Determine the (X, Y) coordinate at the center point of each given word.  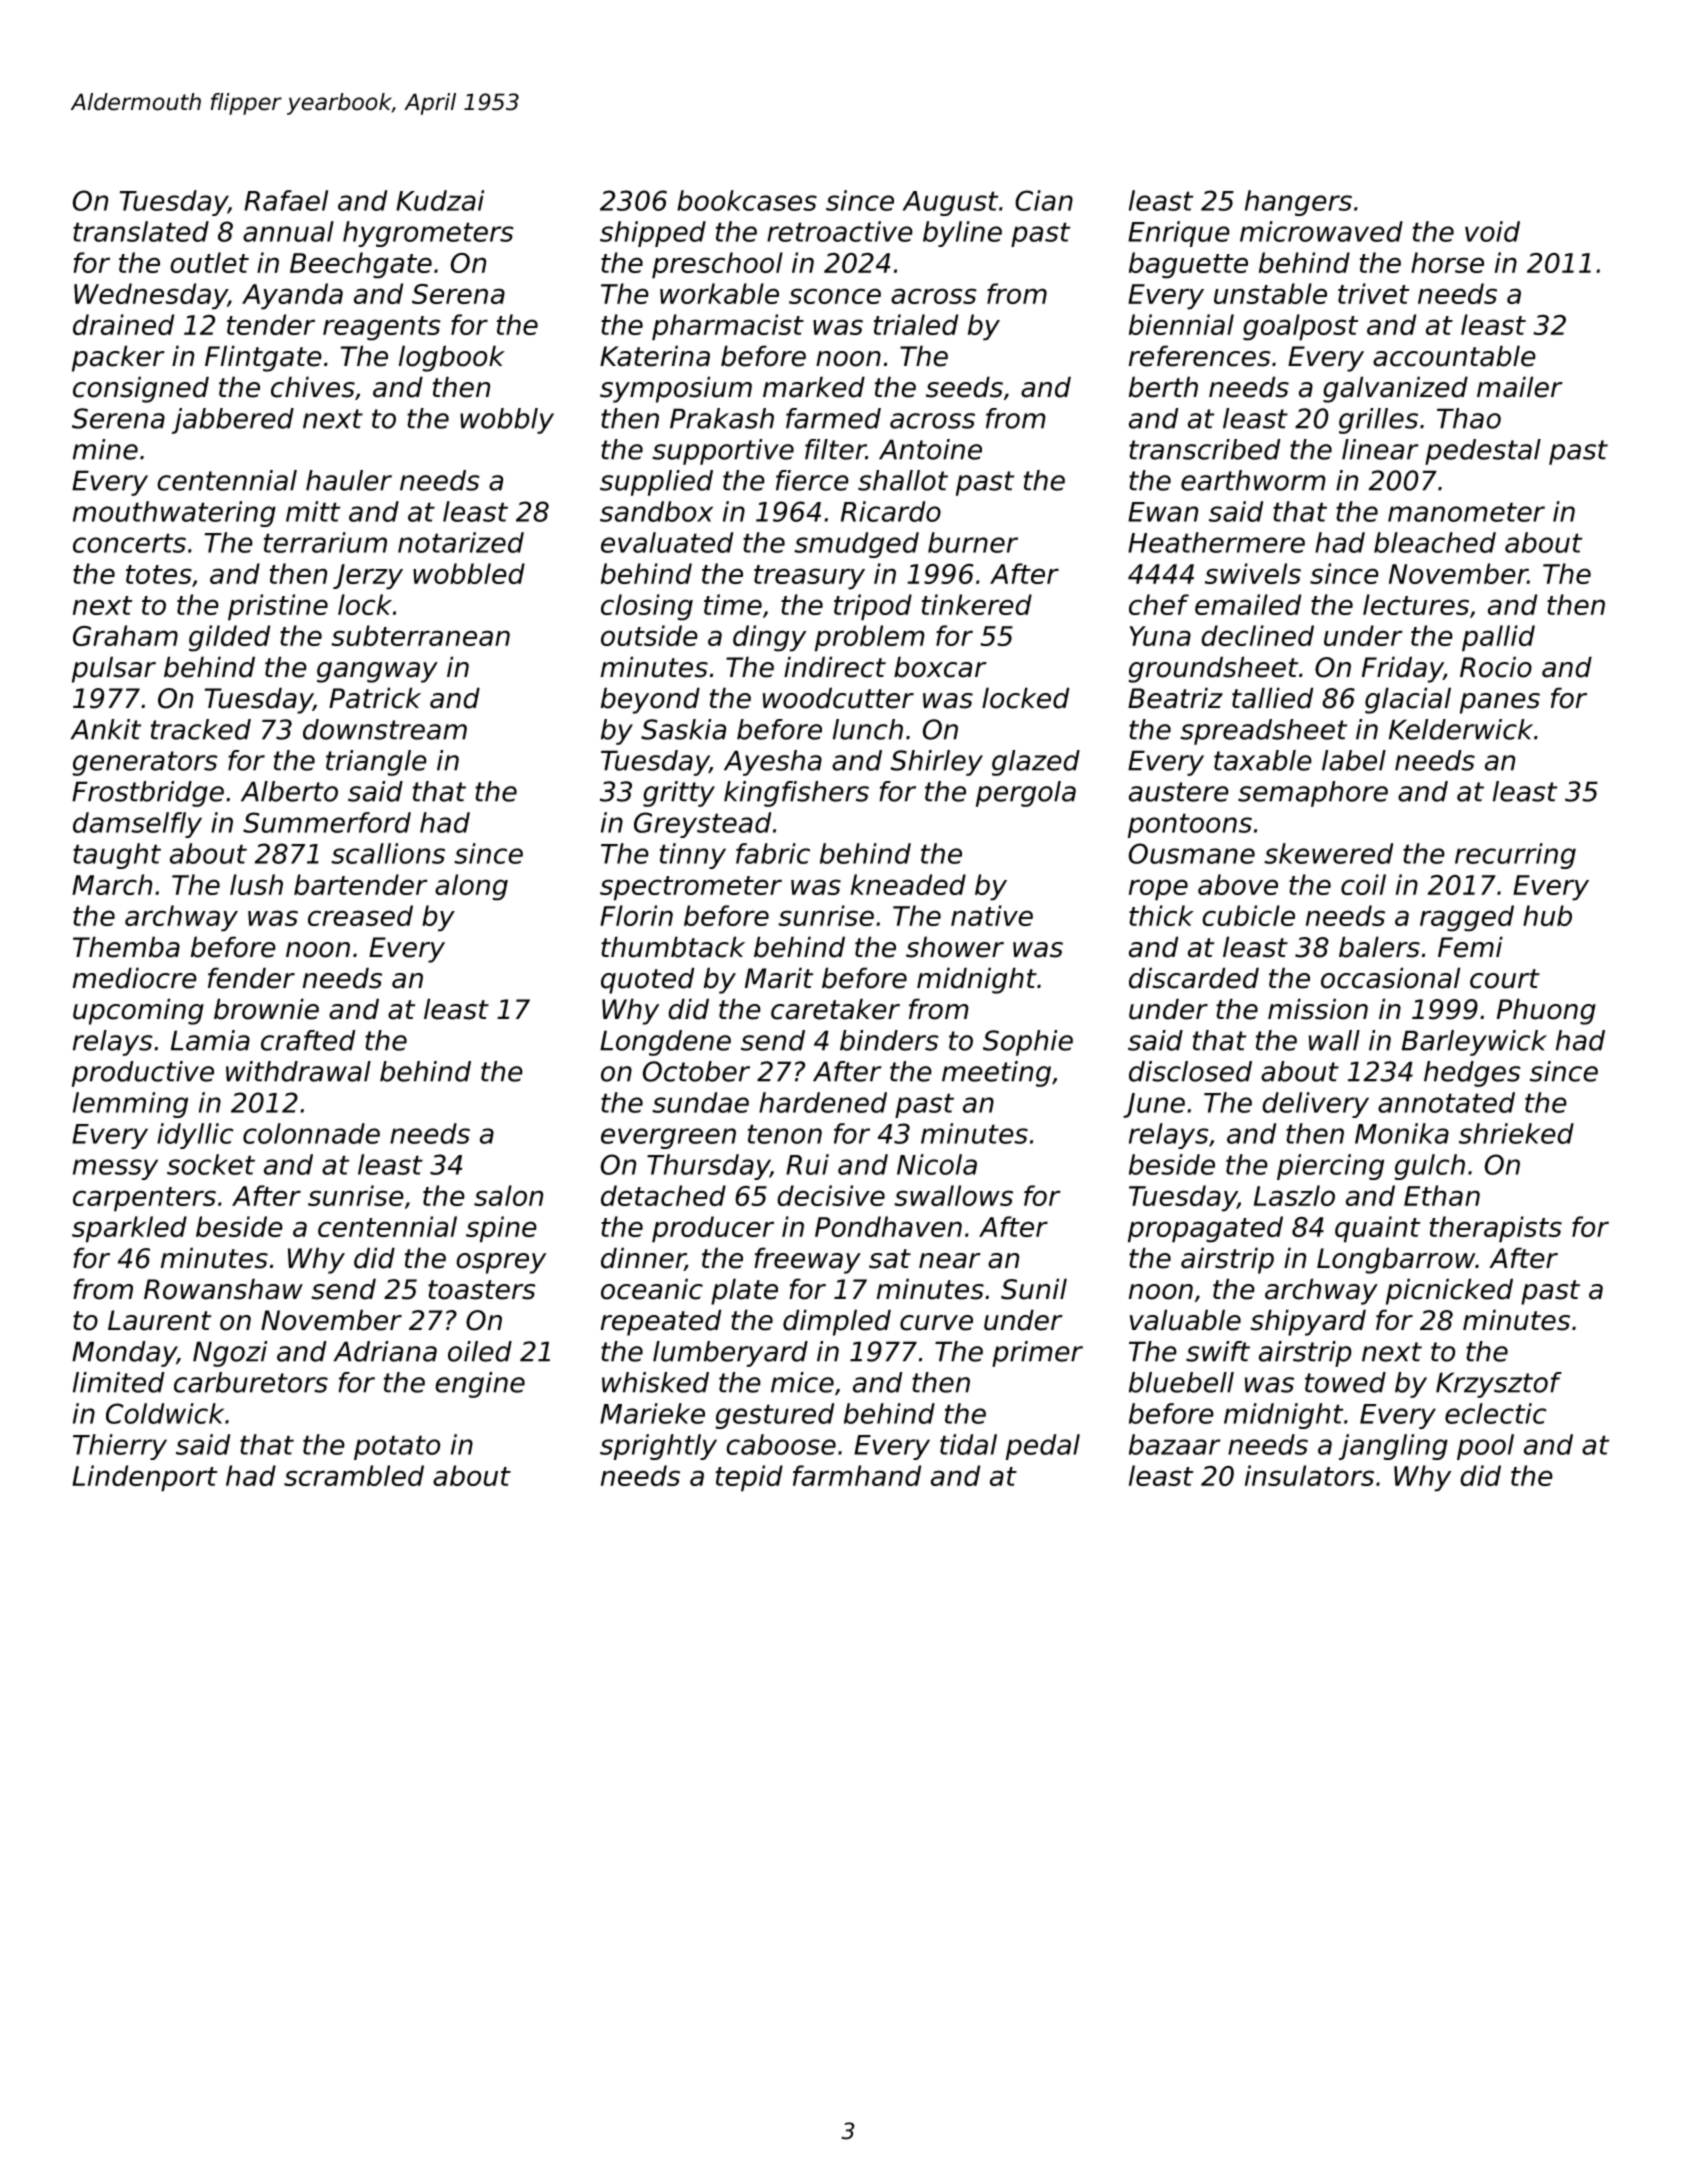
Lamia (210, 1040)
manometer (1466, 512)
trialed (916, 324)
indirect (835, 667)
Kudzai (440, 200)
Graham (125, 635)
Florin (636, 915)
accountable (1454, 356)
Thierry (120, 1447)
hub (1547, 915)
